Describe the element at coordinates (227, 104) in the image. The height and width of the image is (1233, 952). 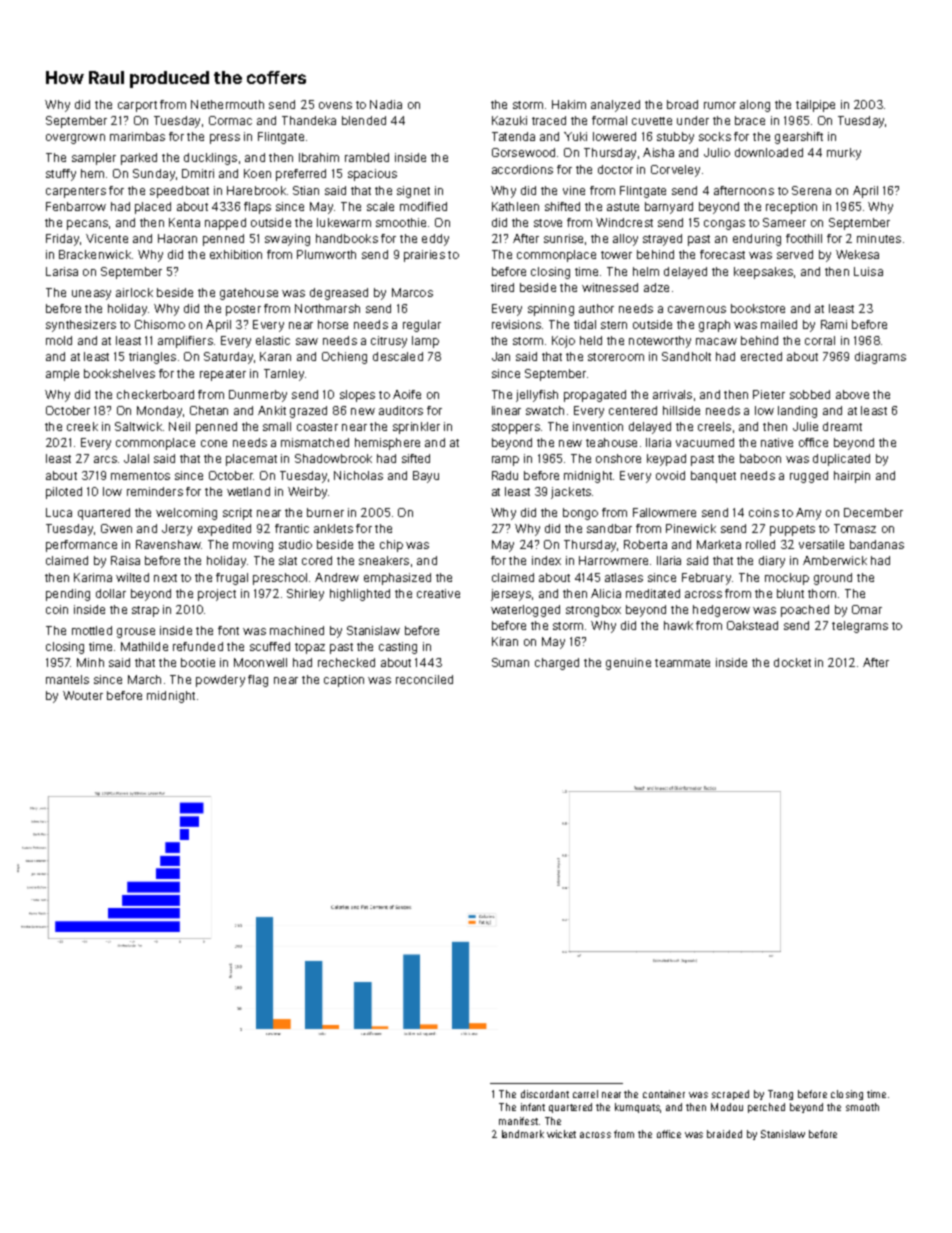
I see `Nethermouth` at that location.
